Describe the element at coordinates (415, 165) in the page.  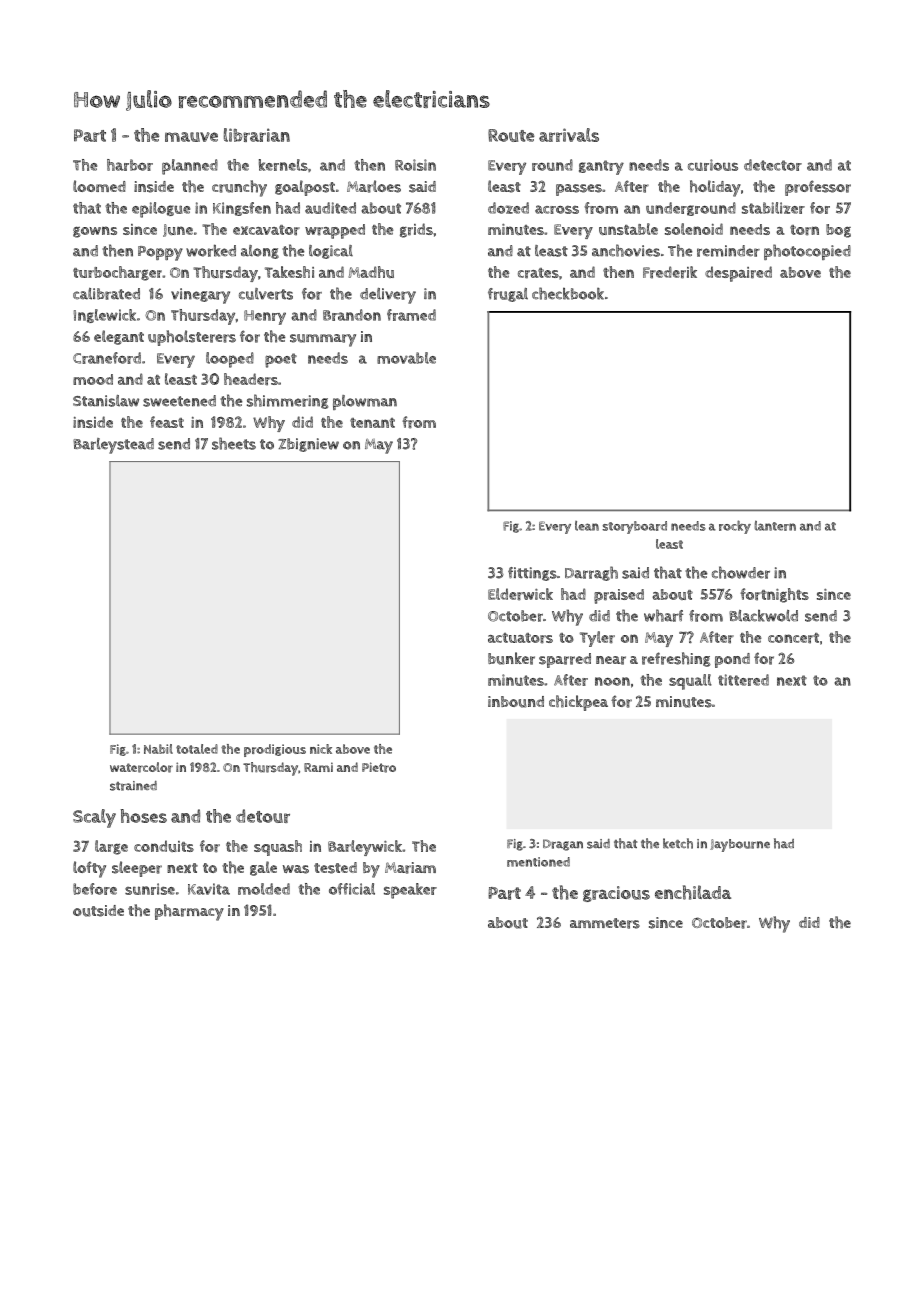
I see `Roisin` at that location.
